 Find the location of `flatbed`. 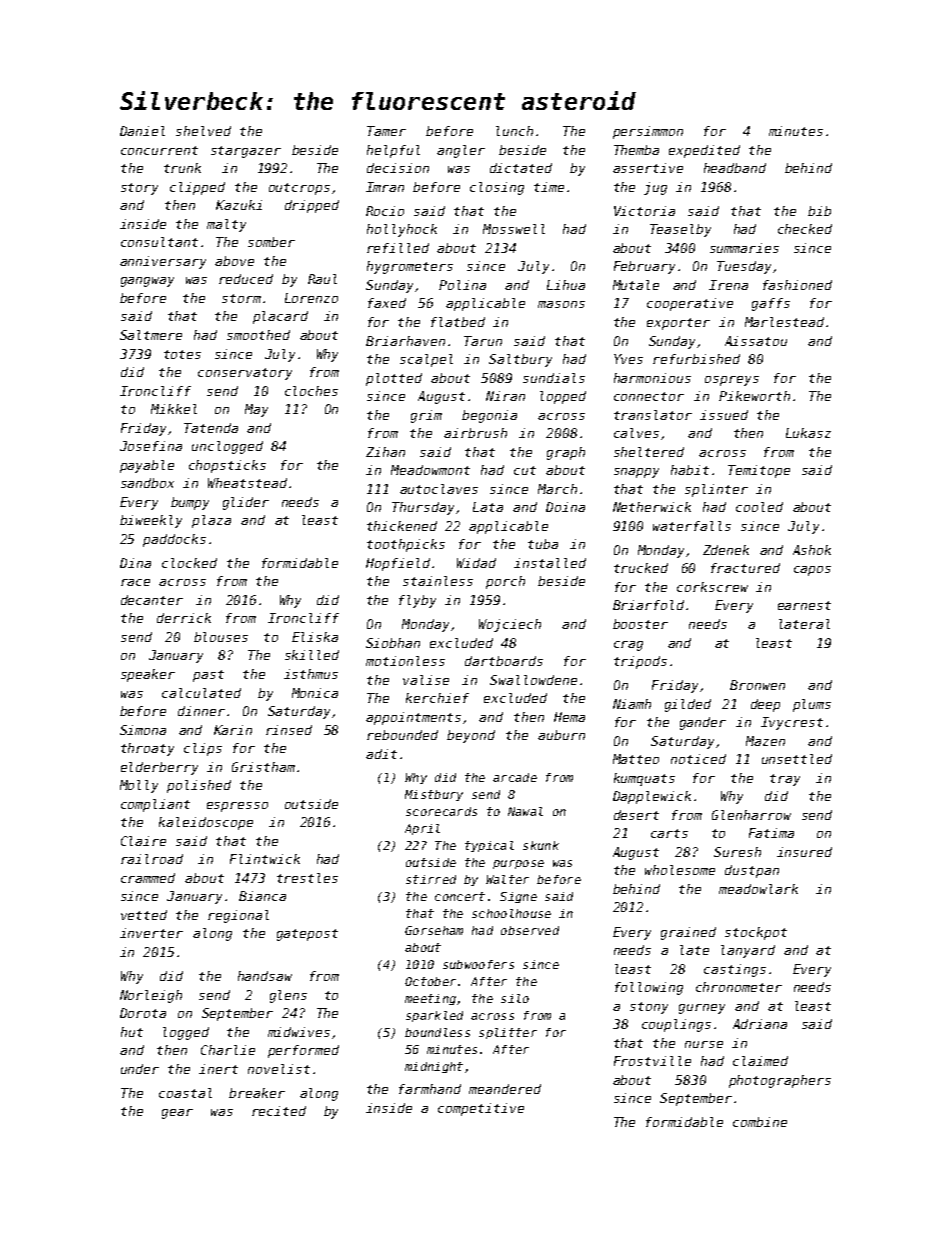

flatbed is located at coordinates (458, 322).
